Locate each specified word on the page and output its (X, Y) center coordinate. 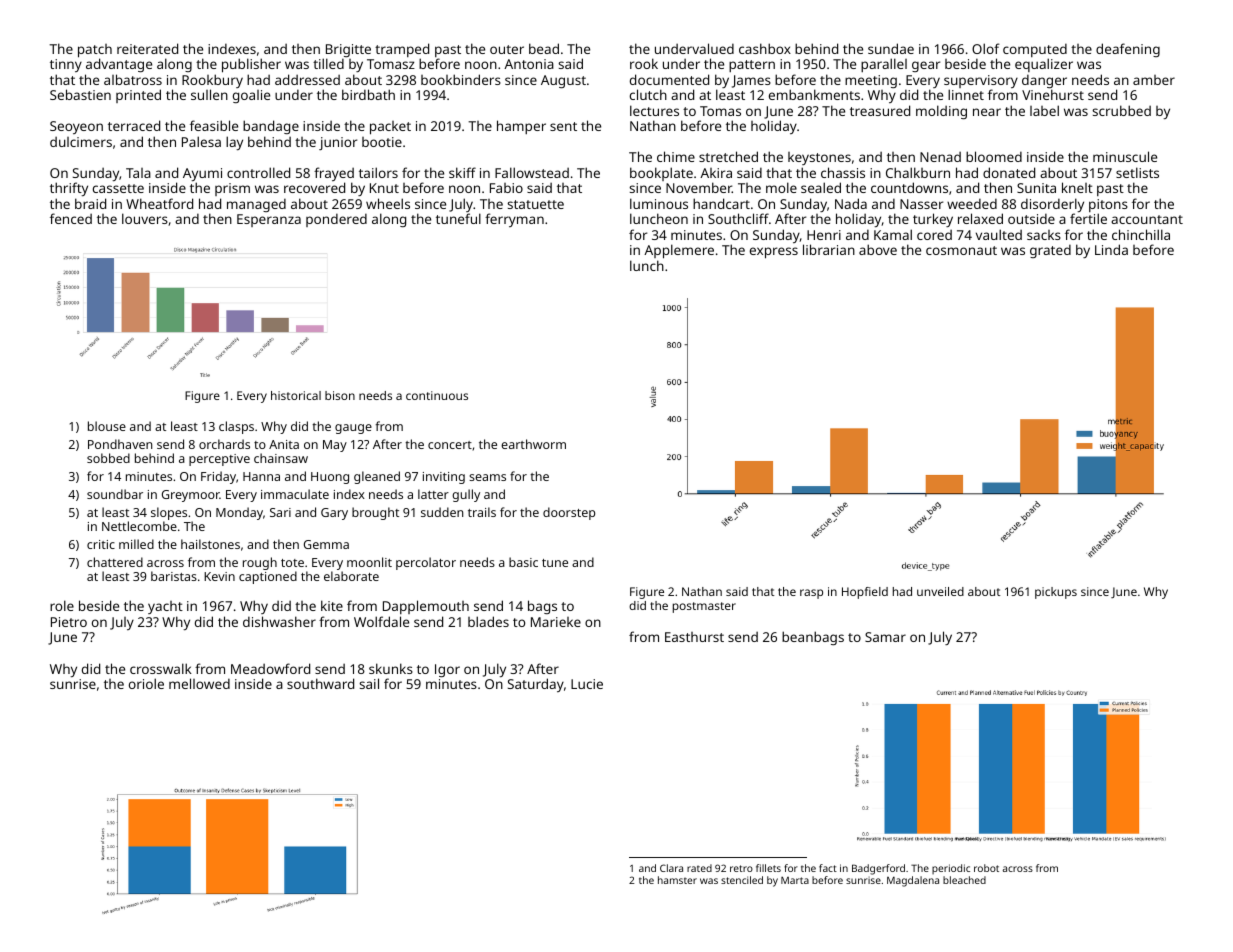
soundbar (115, 494)
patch (95, 51)
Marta (795, 880)
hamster (677, 880)
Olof (986, 48)
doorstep (569, 513)
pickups (1056, 593)
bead (544, 48)
